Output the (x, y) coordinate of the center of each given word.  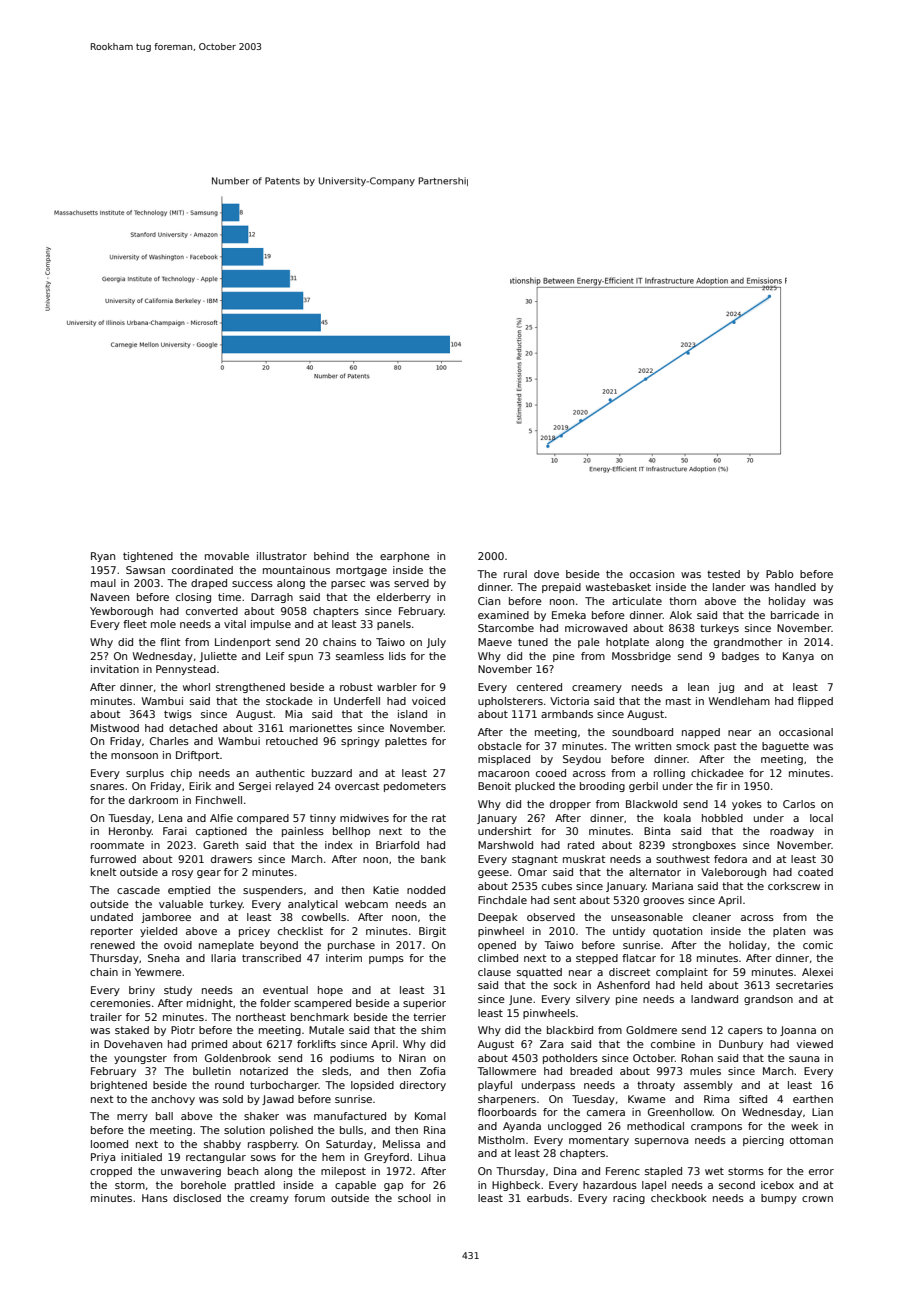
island (412, 714)
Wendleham (739, 701)
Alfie (221, 818)
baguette (785, 747)
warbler (397, 687)
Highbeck (516, 1186)
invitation (115, 669)
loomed (109, 1144)
